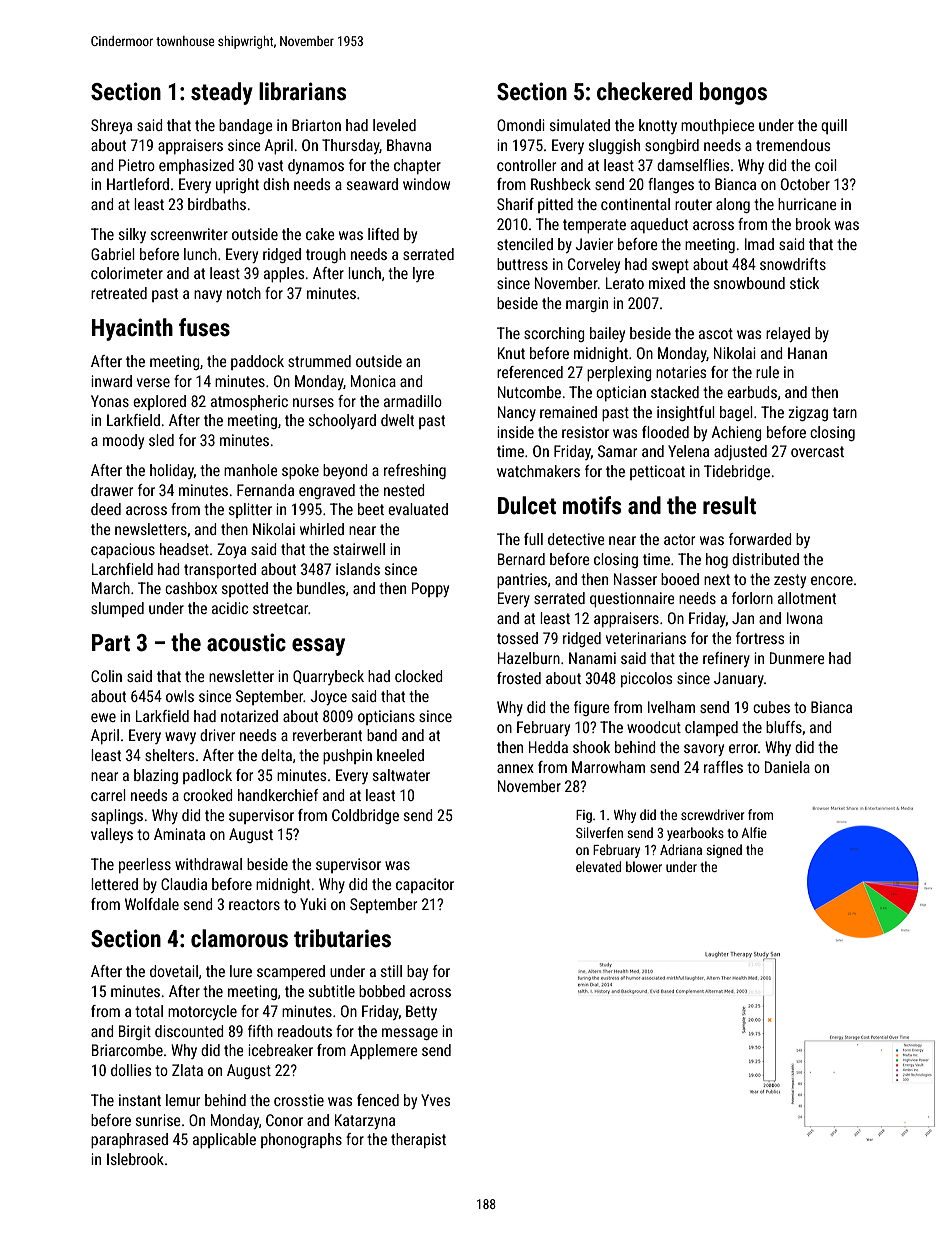 This image has height=1233, width=952. What do you see at coordinates (260, 1031) in the image?
I see `fifth` at bounding box center [260, 1031].
